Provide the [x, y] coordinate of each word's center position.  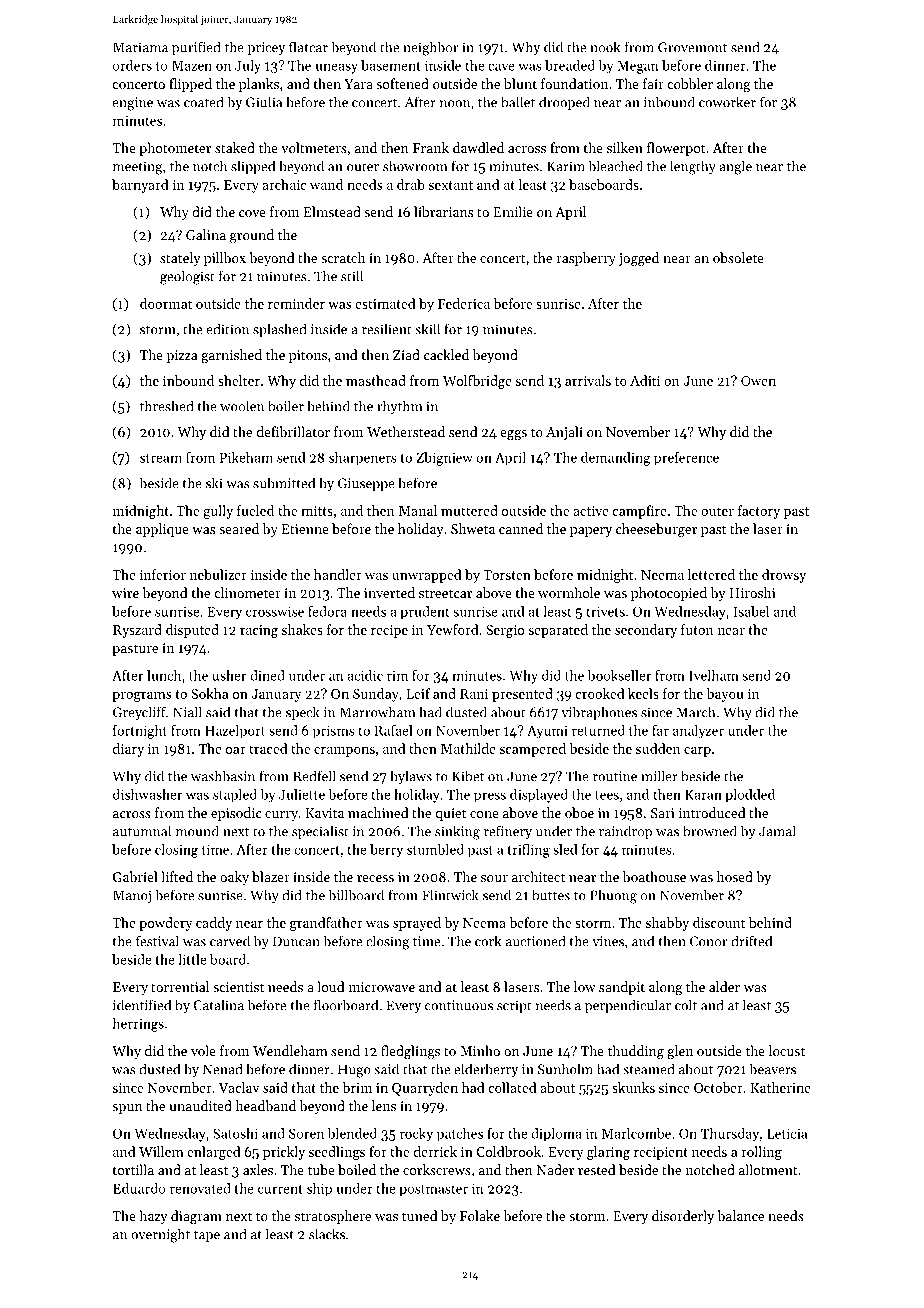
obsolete [738, 257]
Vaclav [239, 1087]
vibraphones [599, 713]
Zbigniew [444, 459]
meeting [138, 168]
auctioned [535, 941]
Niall [187, 712]
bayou [725, 695]
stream [161, 458]
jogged [639, 259]
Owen [758, 381]
